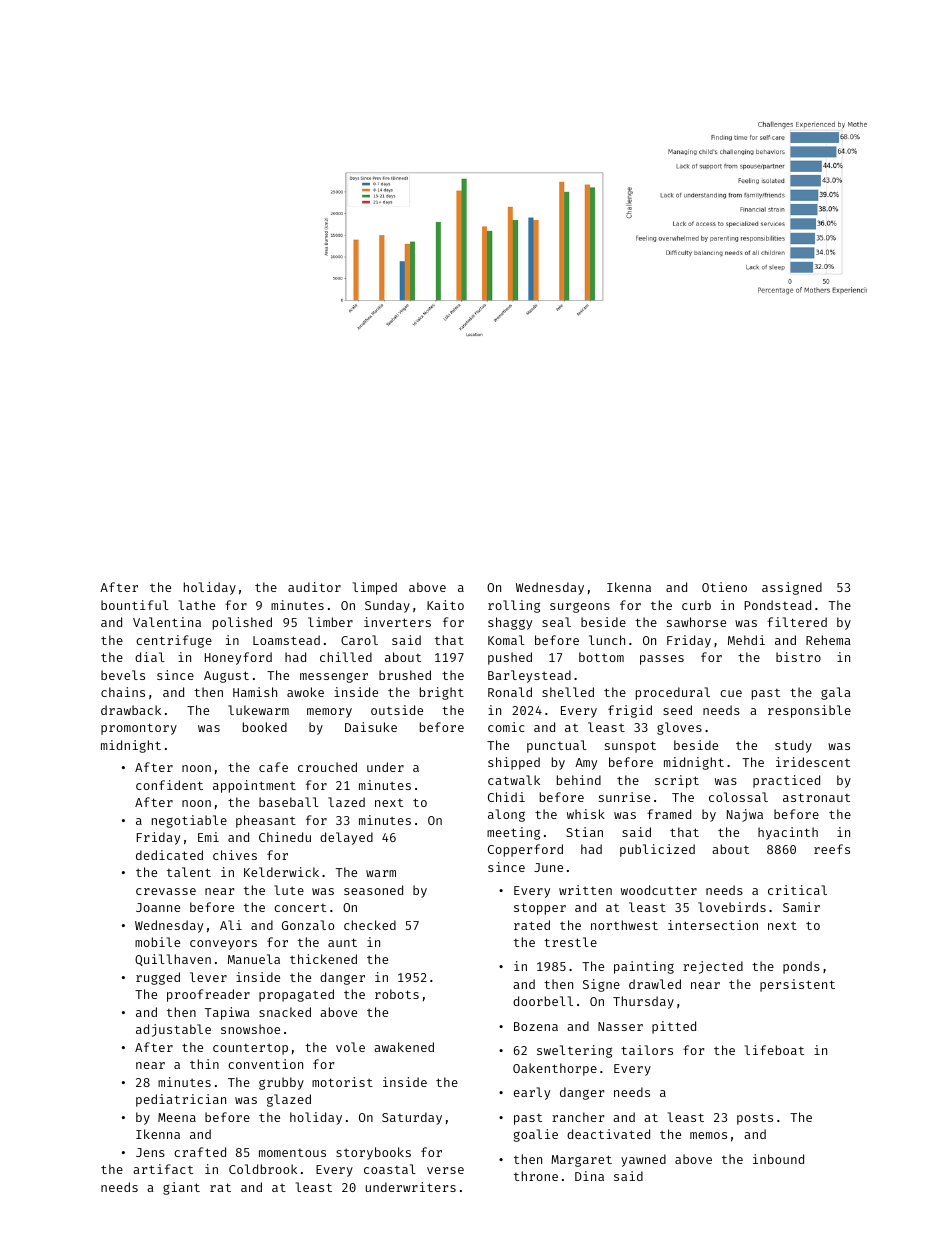  I want to click on throne, so click(536, 1176).
